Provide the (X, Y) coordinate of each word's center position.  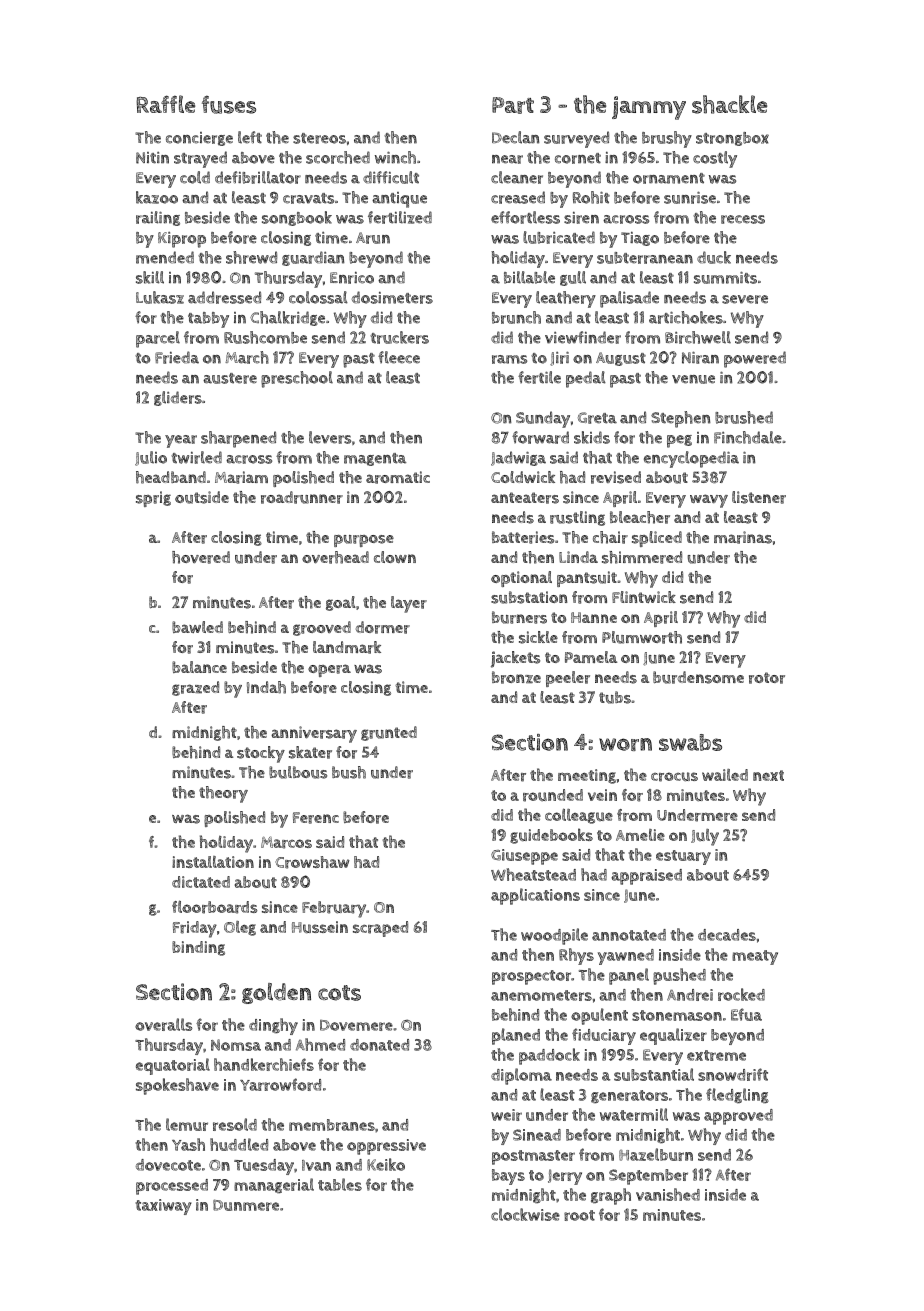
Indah (266, 687)
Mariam (241, 477)
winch (395, 157)
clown (395, 557)
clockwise (525, 1214)
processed (172, 1187)
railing (158, 218)
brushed (744, 417)
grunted (389, 733)
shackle (729, 104)
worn (625, 744)
